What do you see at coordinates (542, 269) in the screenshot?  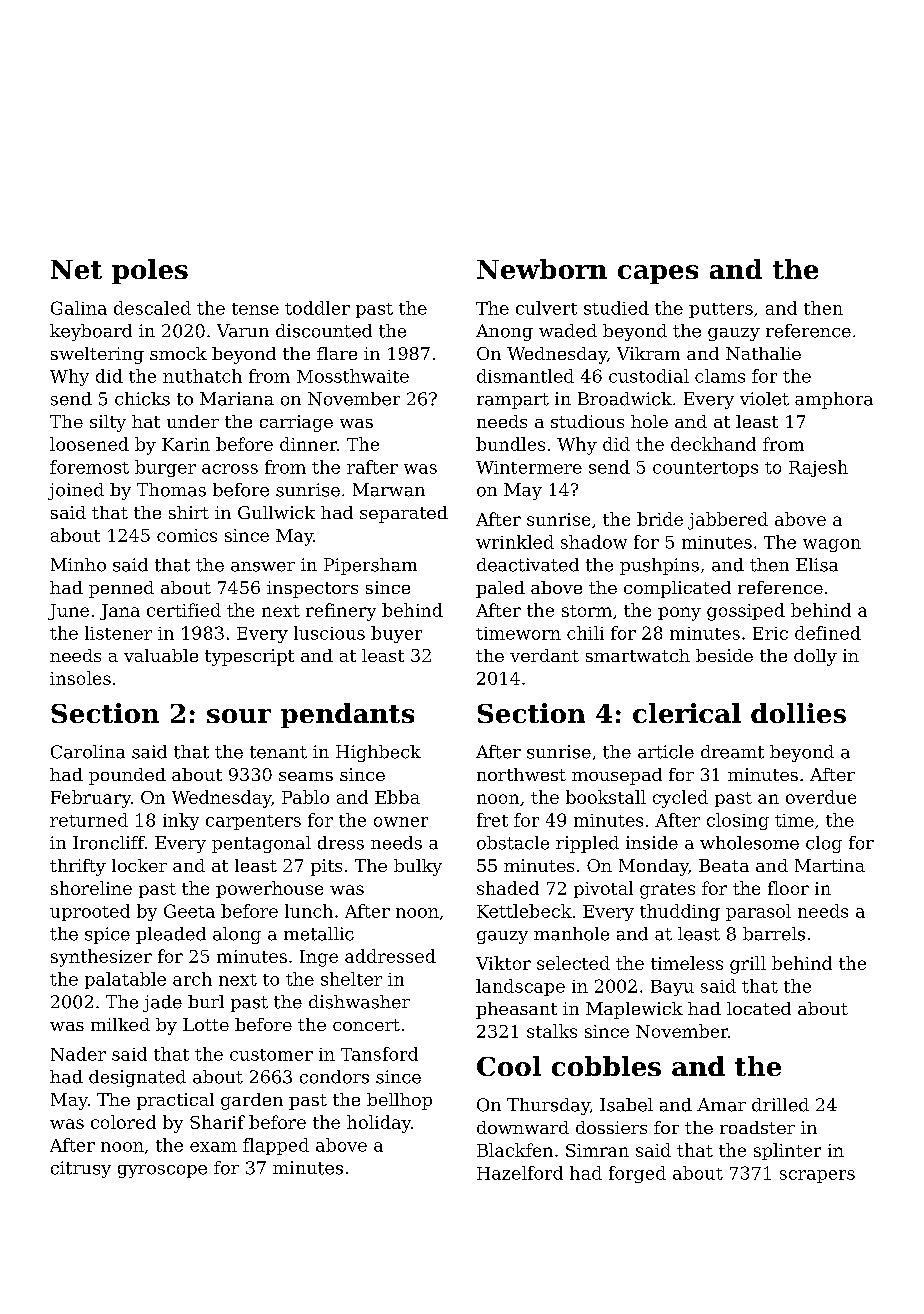 I see `Newborn` at bounding box center [542, 269].
